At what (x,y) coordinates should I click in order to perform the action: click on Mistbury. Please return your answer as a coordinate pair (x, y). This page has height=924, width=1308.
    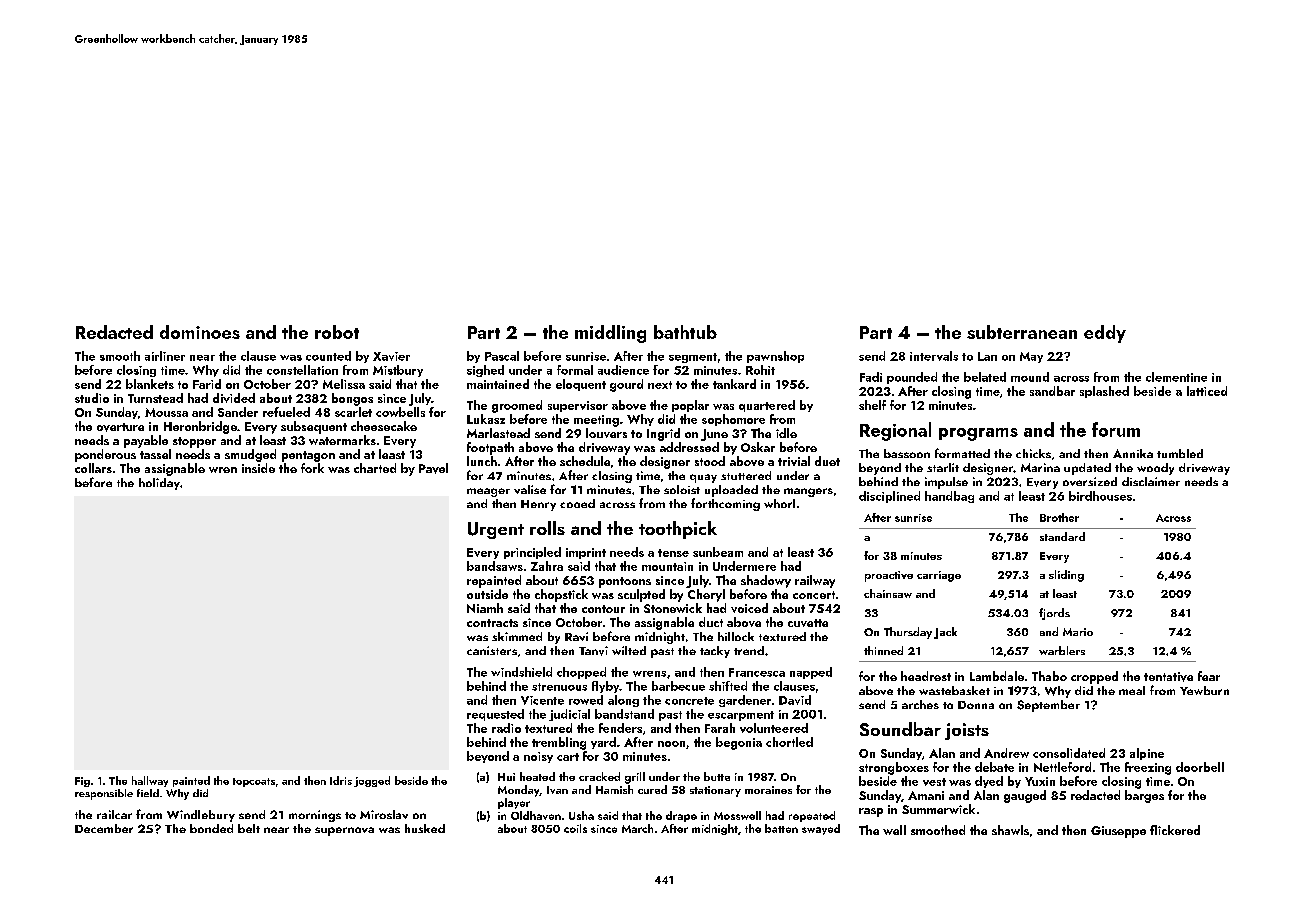
    Looking at the image, I should click on (398, 371).
